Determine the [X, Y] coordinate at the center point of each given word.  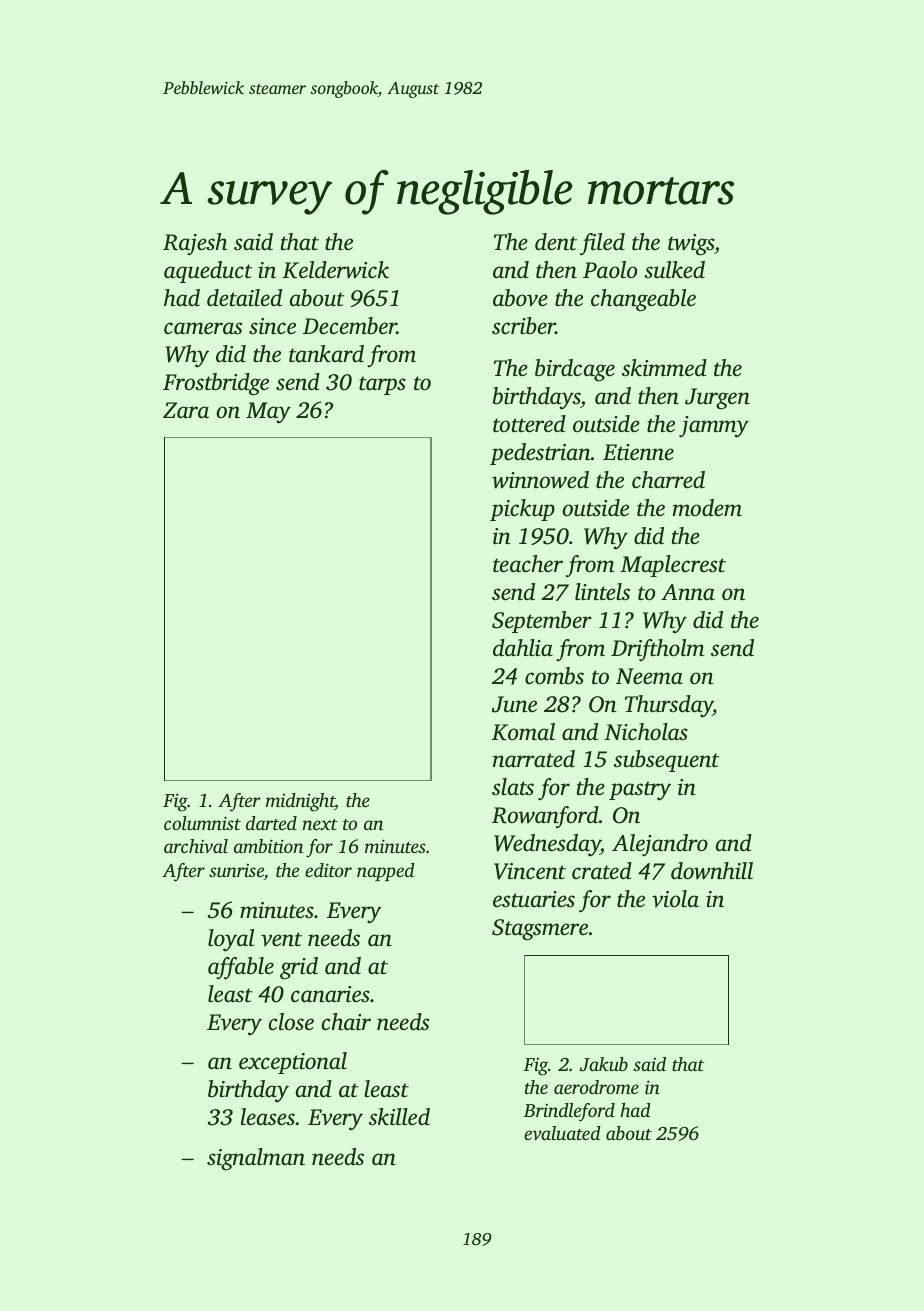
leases [268, 1117]
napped [386, 872]
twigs [691, 245]
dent [556, 242]
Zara [186, 410]
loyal [231, 940]
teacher [528, 564]
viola [675, 899]
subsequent [667, 761]
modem [707, 508]
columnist [202, 823]
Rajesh [195, 244]
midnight [300, 802]
